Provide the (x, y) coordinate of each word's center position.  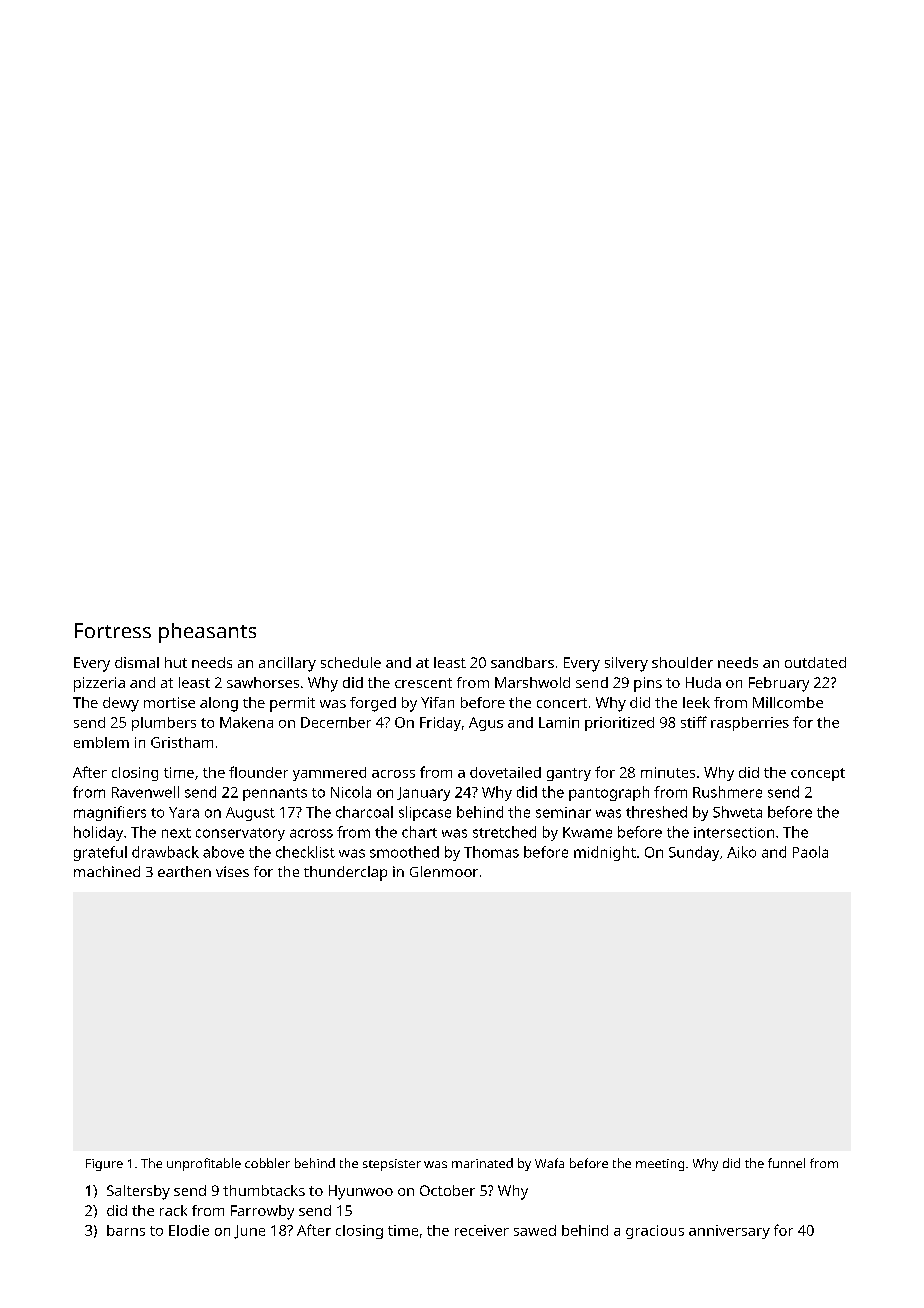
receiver (482, 1230)
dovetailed (505, 772)
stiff (694, 722)
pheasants (207, 633)
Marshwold (532, 682)
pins (648, 684)
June (249, 1232)
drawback (165, 852)
